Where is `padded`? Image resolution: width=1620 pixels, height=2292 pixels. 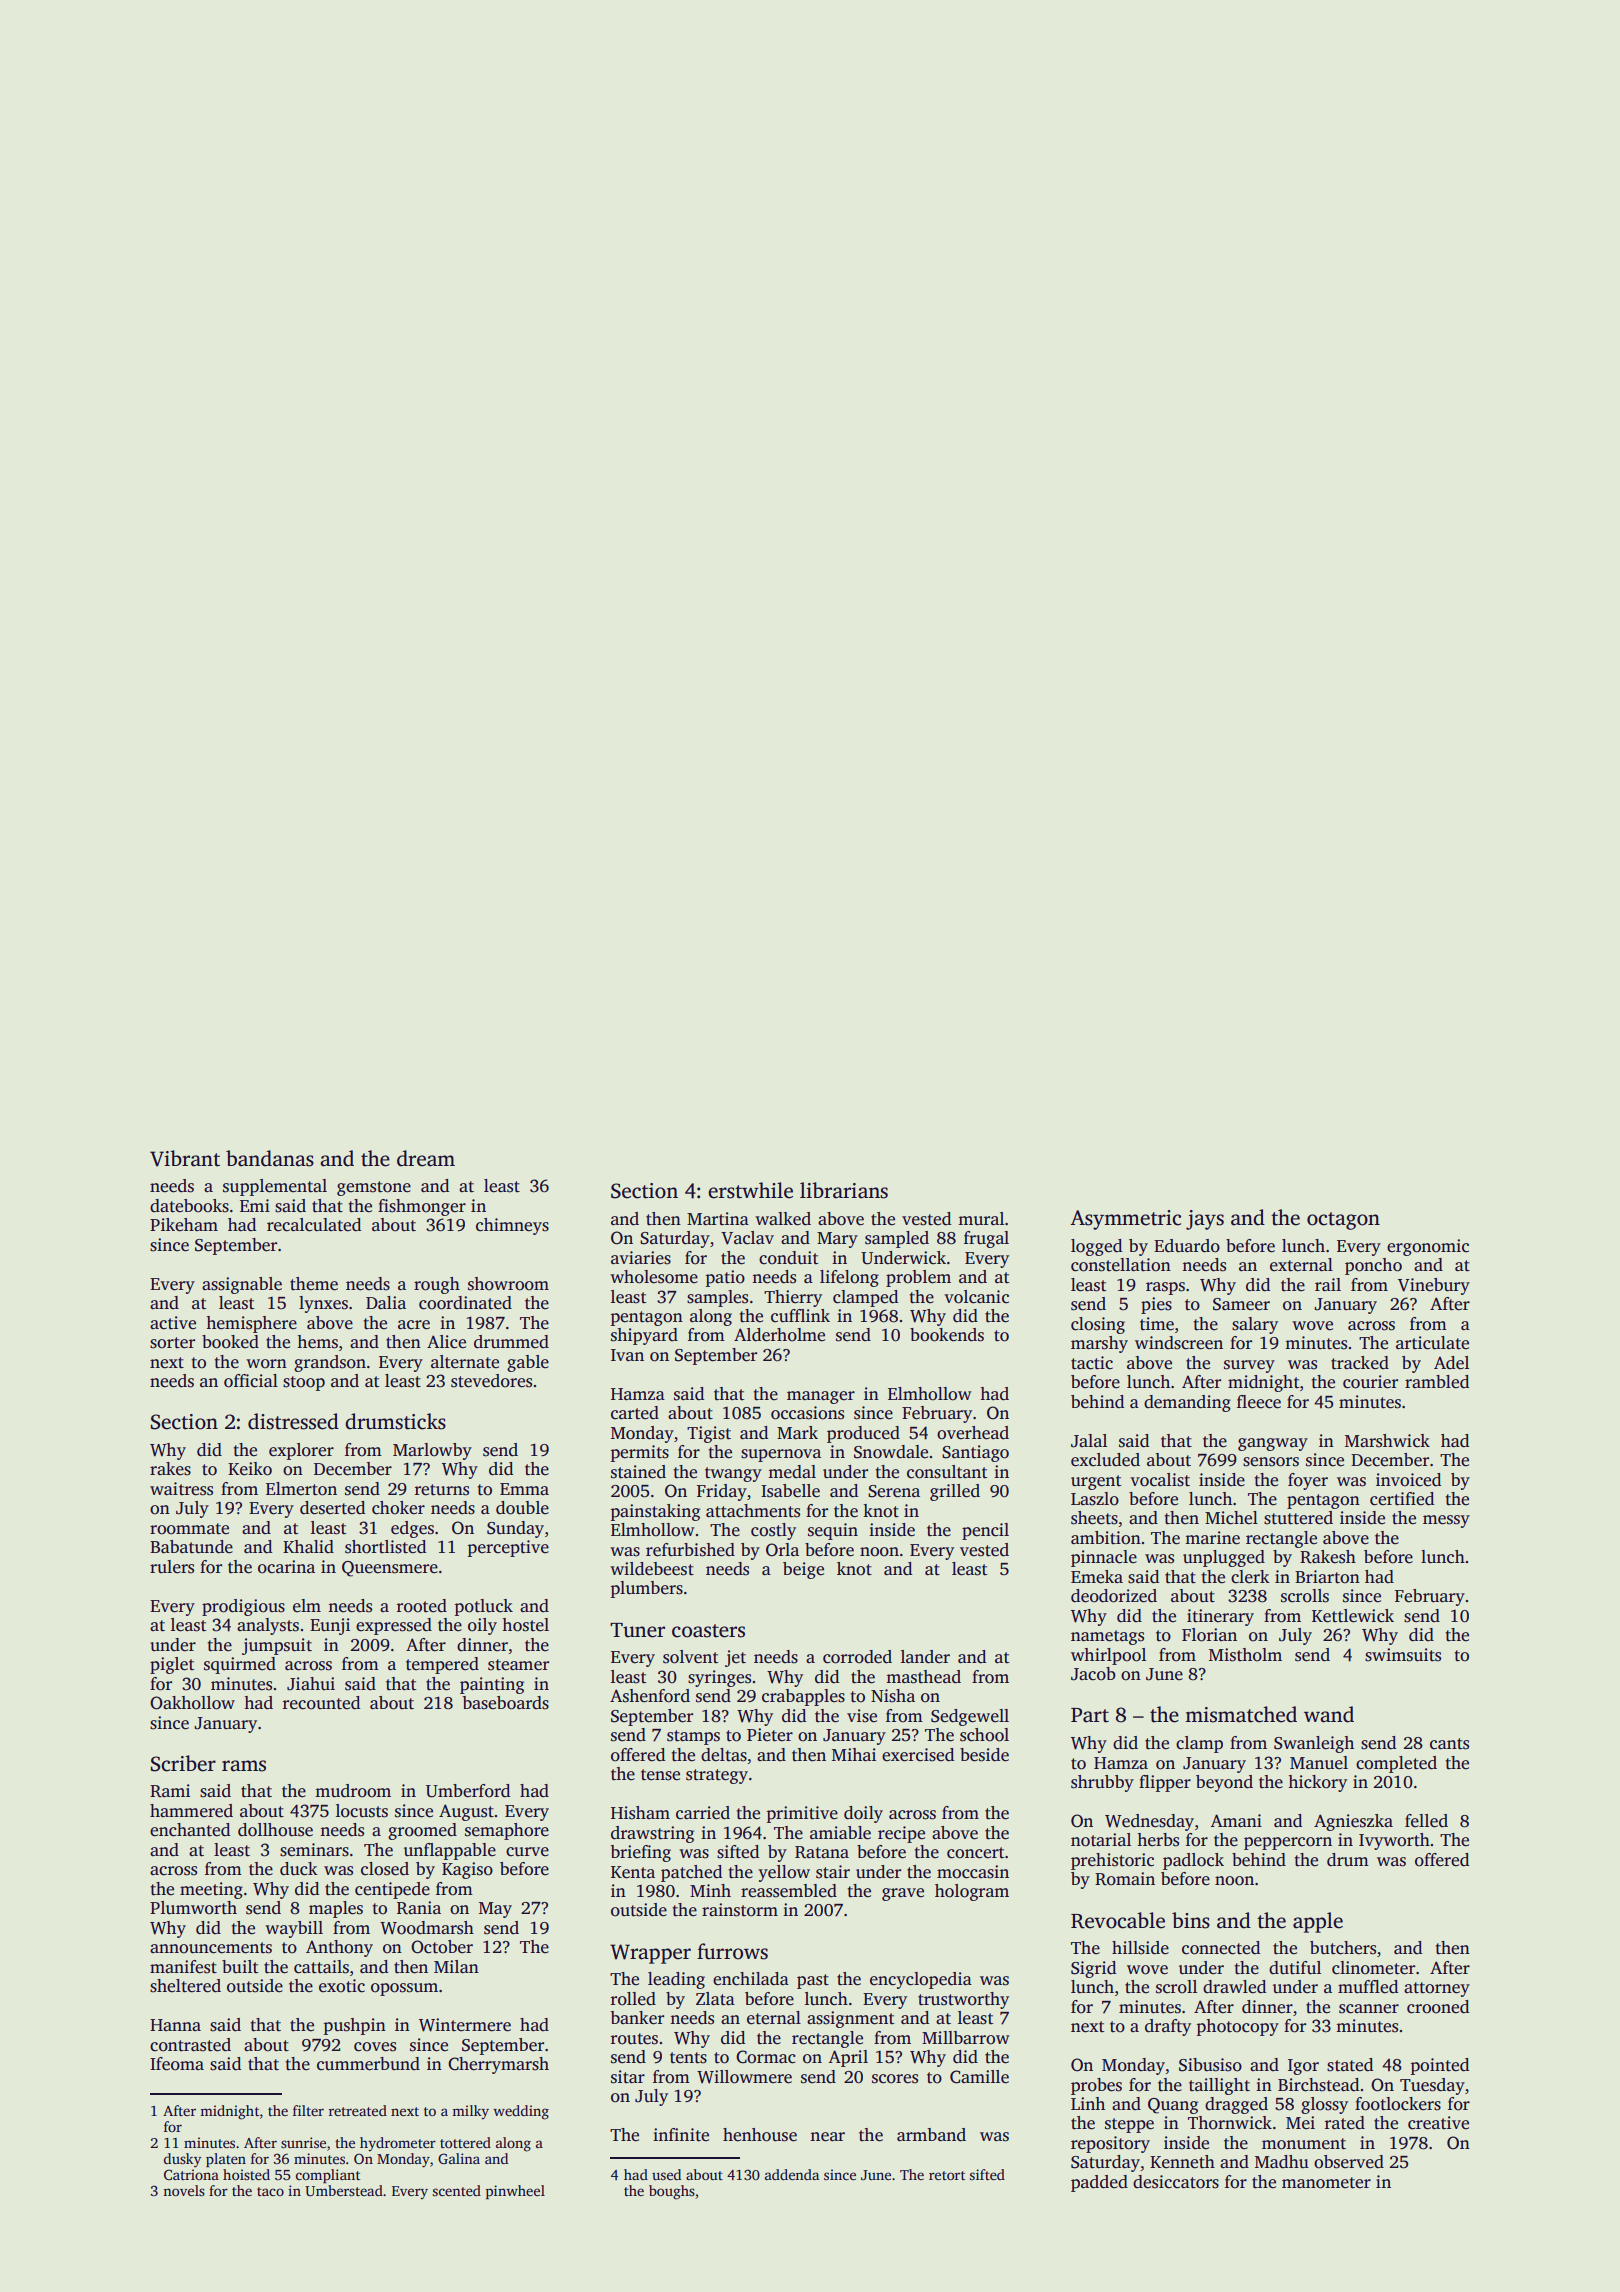 padded is located at coordinates (1099, 2183).
